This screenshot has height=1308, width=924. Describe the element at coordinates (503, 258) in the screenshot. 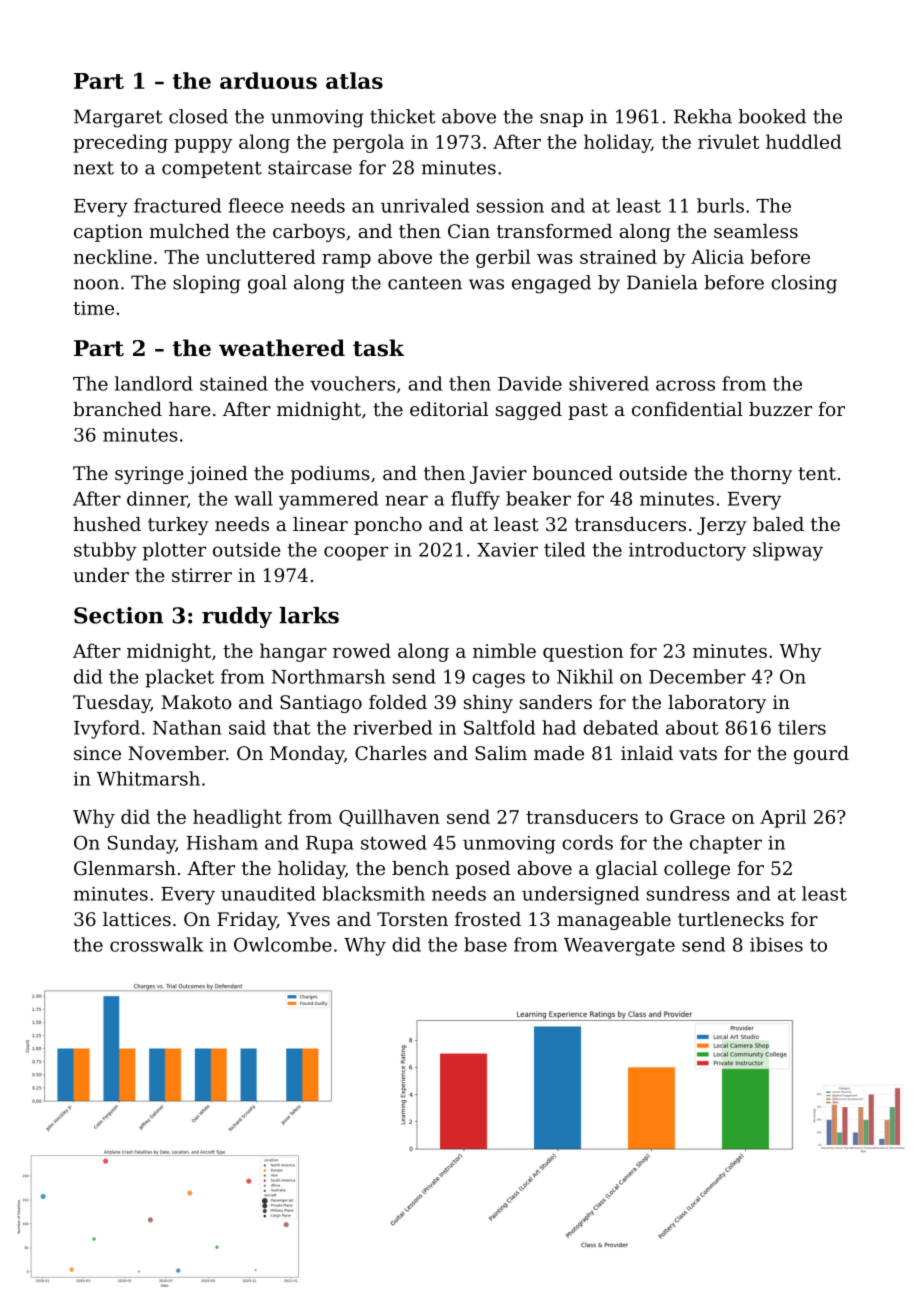

I see `gerbil` at that location.
